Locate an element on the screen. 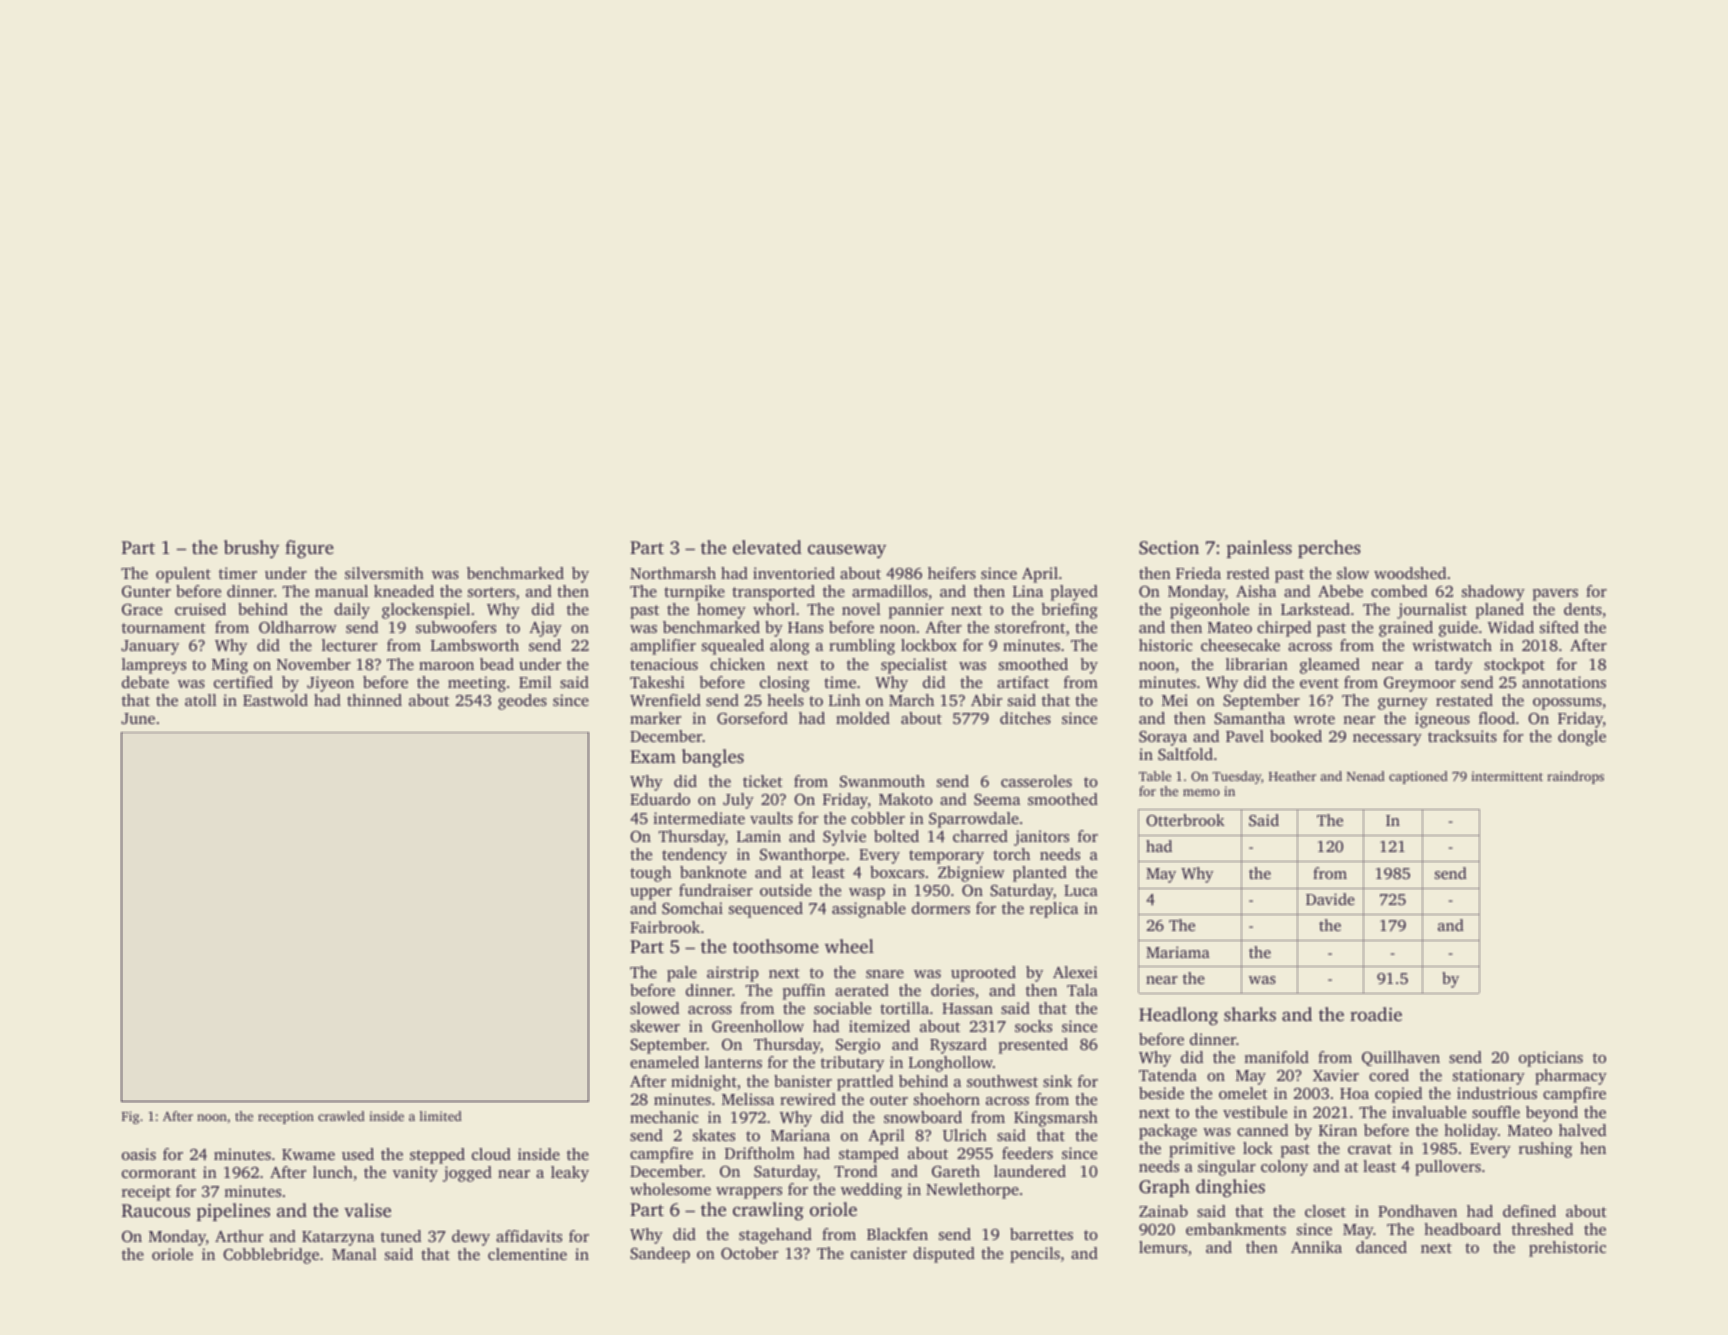 This screenshot has height=1335, width=1728. heifers is located at coordinates (952, 573).
